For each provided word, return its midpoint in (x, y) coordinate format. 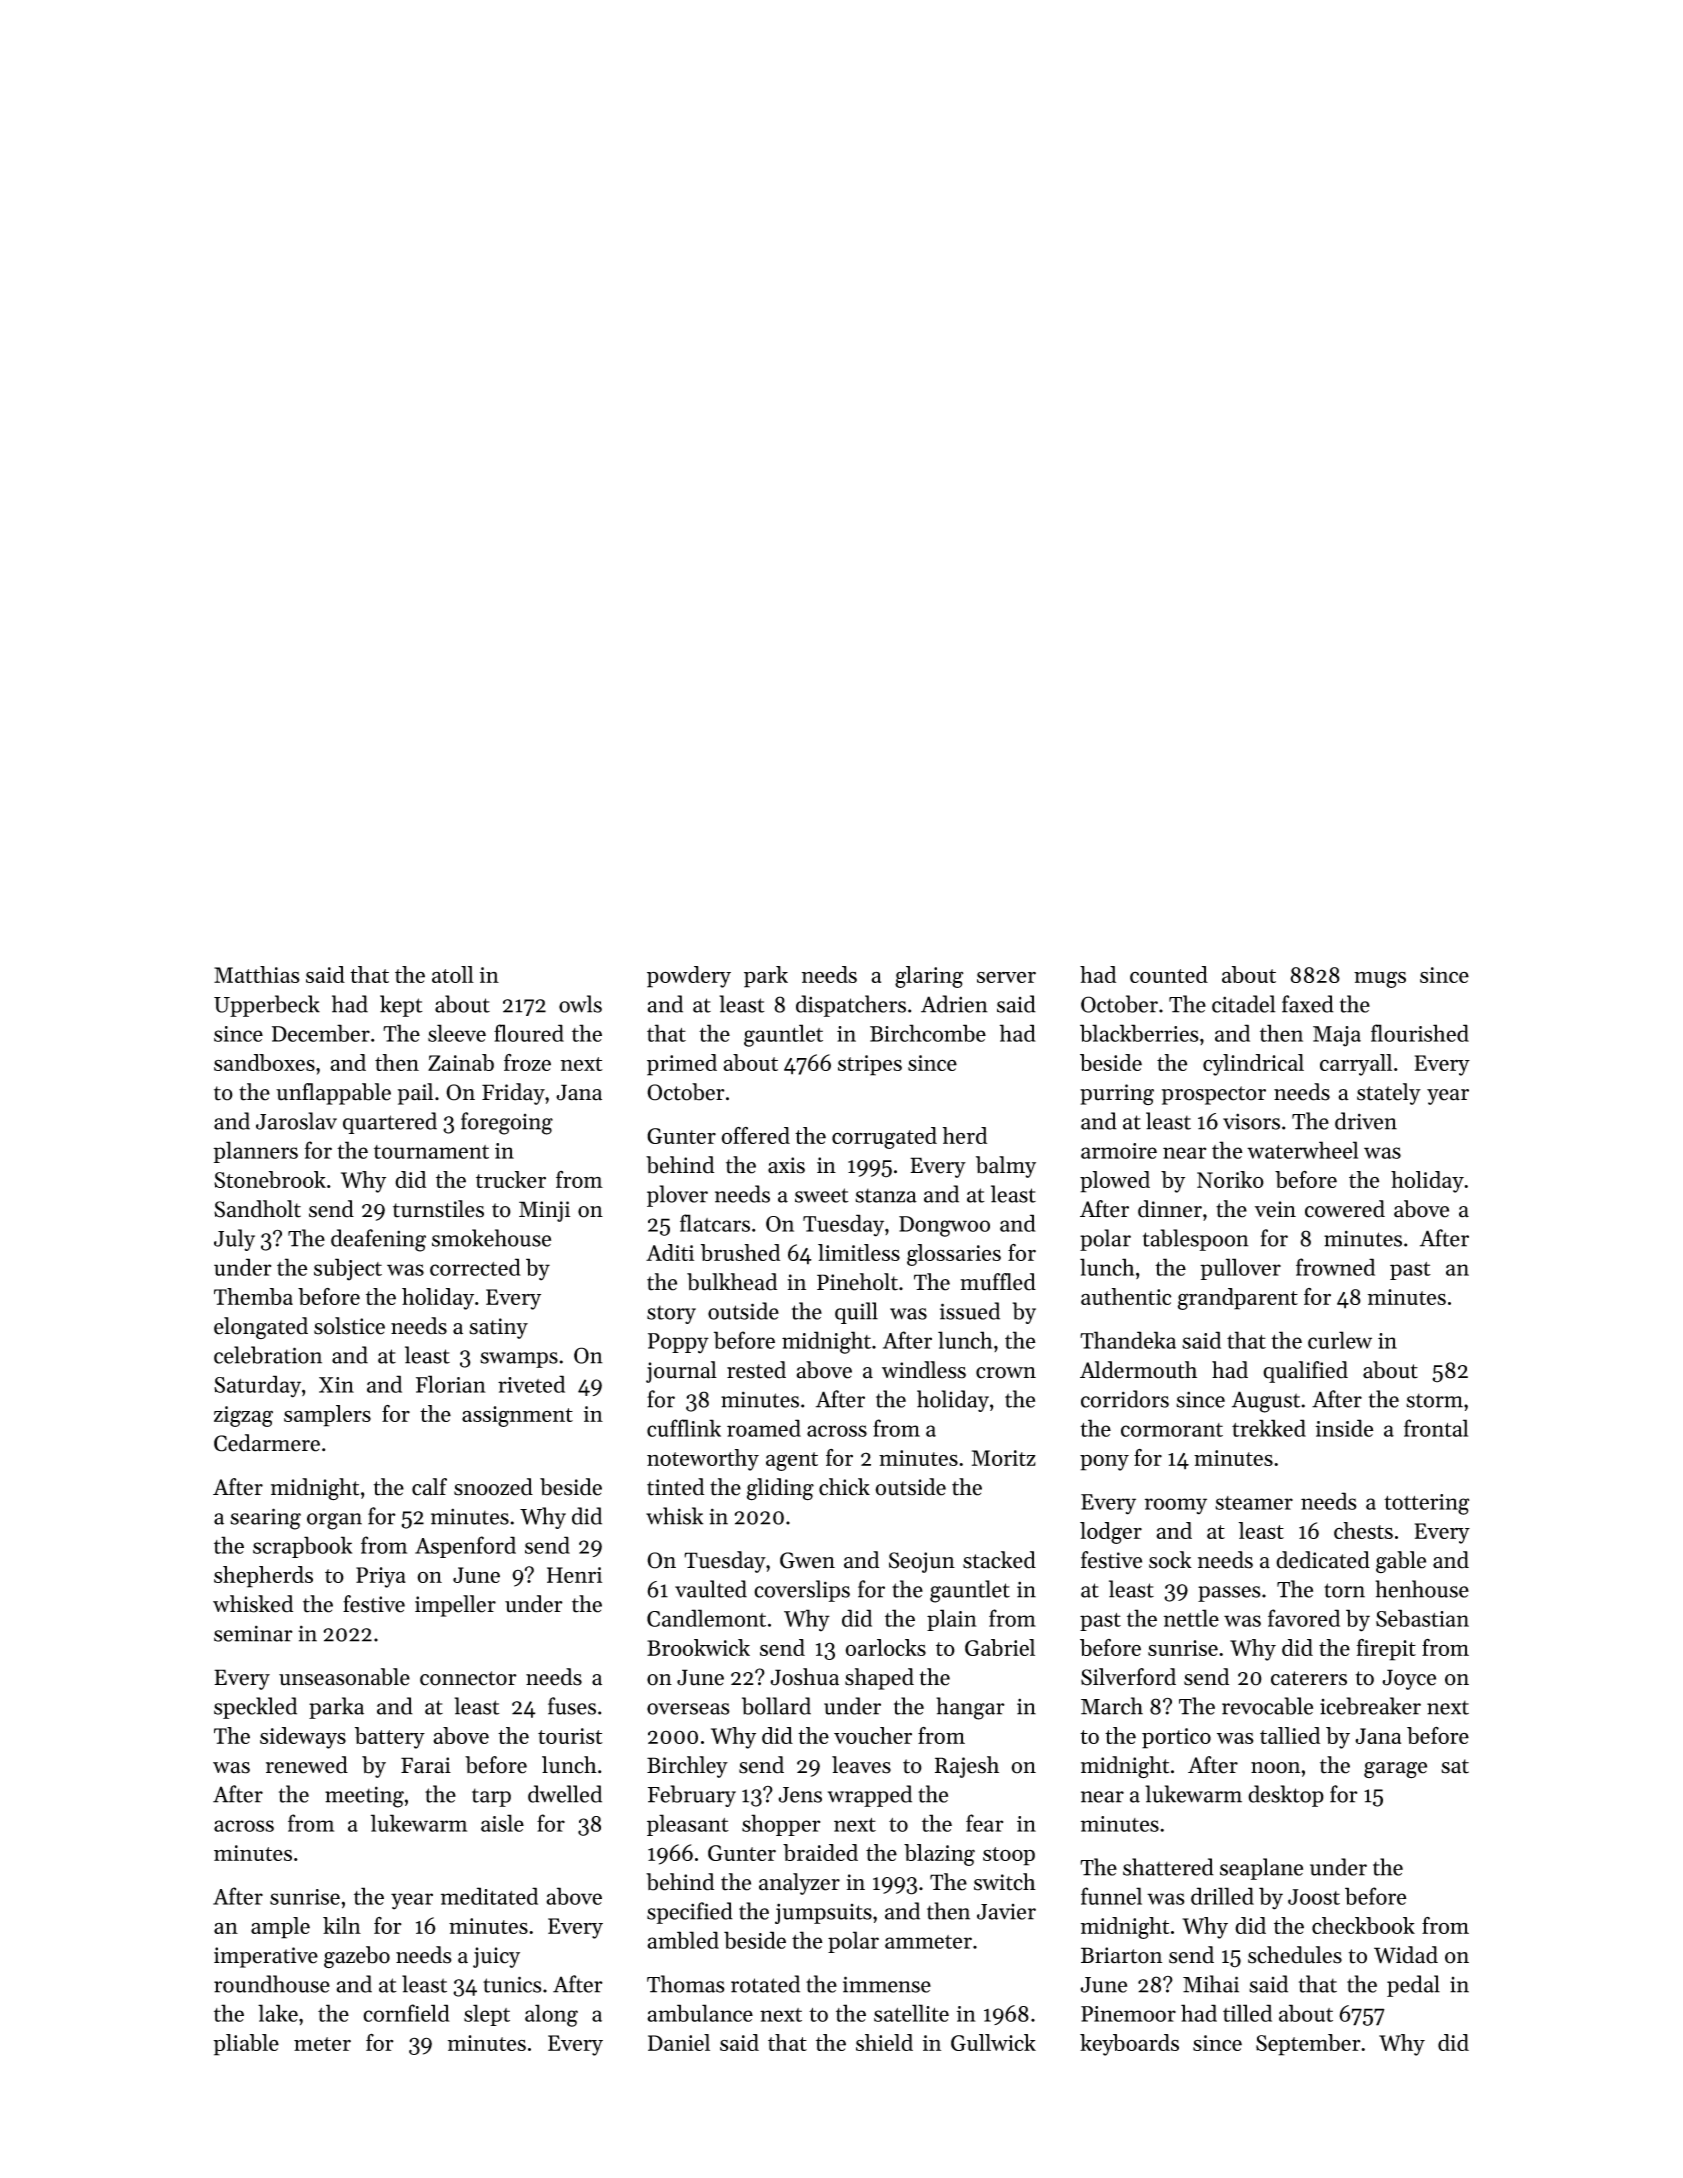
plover (677, 1196)
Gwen (807, 1560)
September (1308, 2045)
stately (1389, 1094)
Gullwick (993, 2042)
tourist (570, 1736)
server (1006, 977)
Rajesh (967, 1767)
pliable (246, 2045)
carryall (1356, 1065)
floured (529, 1033)
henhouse (1422, 1589)
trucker (511, 1179)
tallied (1290, 1735)
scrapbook (302, 1547)
